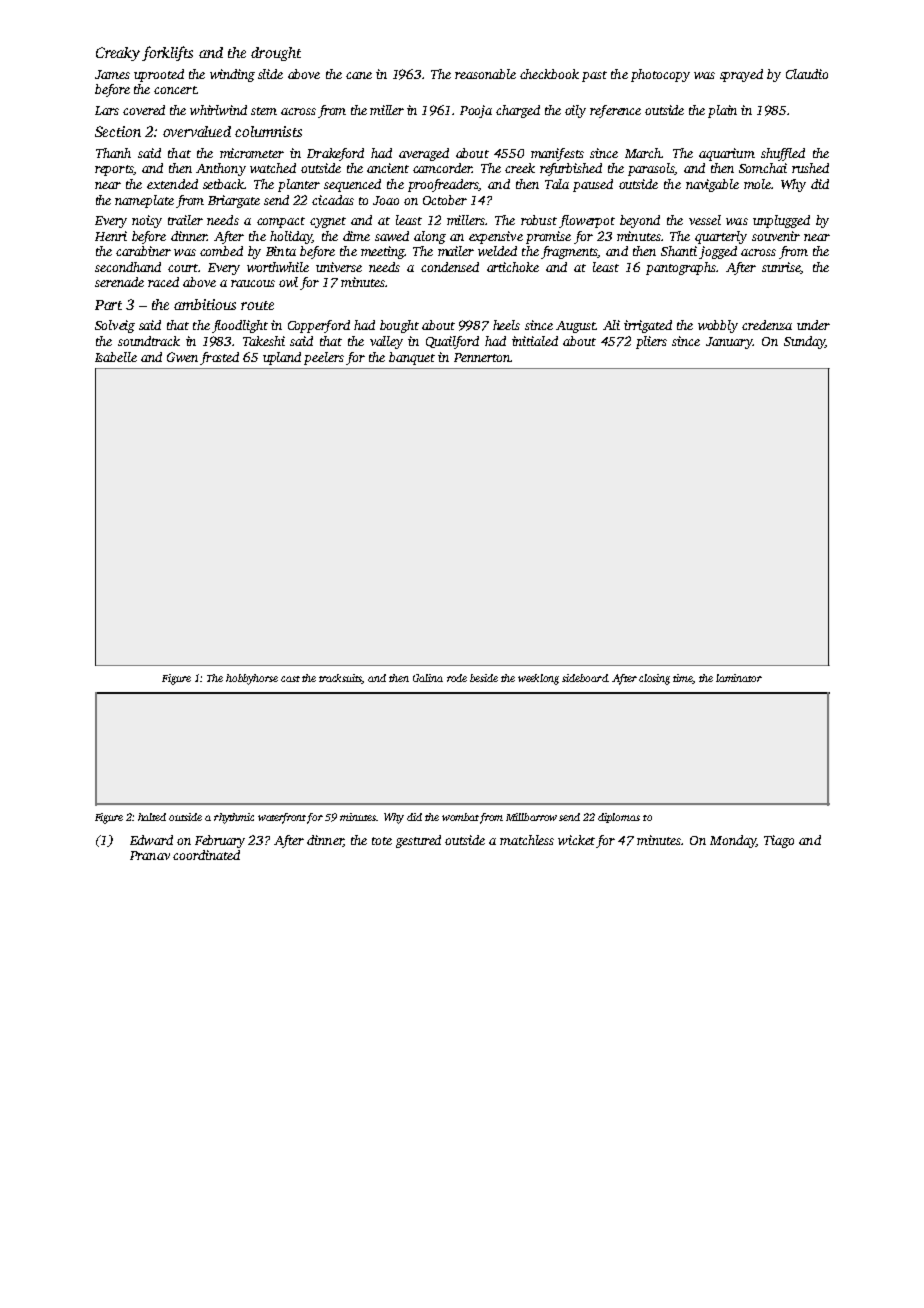 This image has height=1308, width=924. What do you see at coordinates (252, 679) in the image?
I see `hobbyhorse` at bounding box center [252, 679].
